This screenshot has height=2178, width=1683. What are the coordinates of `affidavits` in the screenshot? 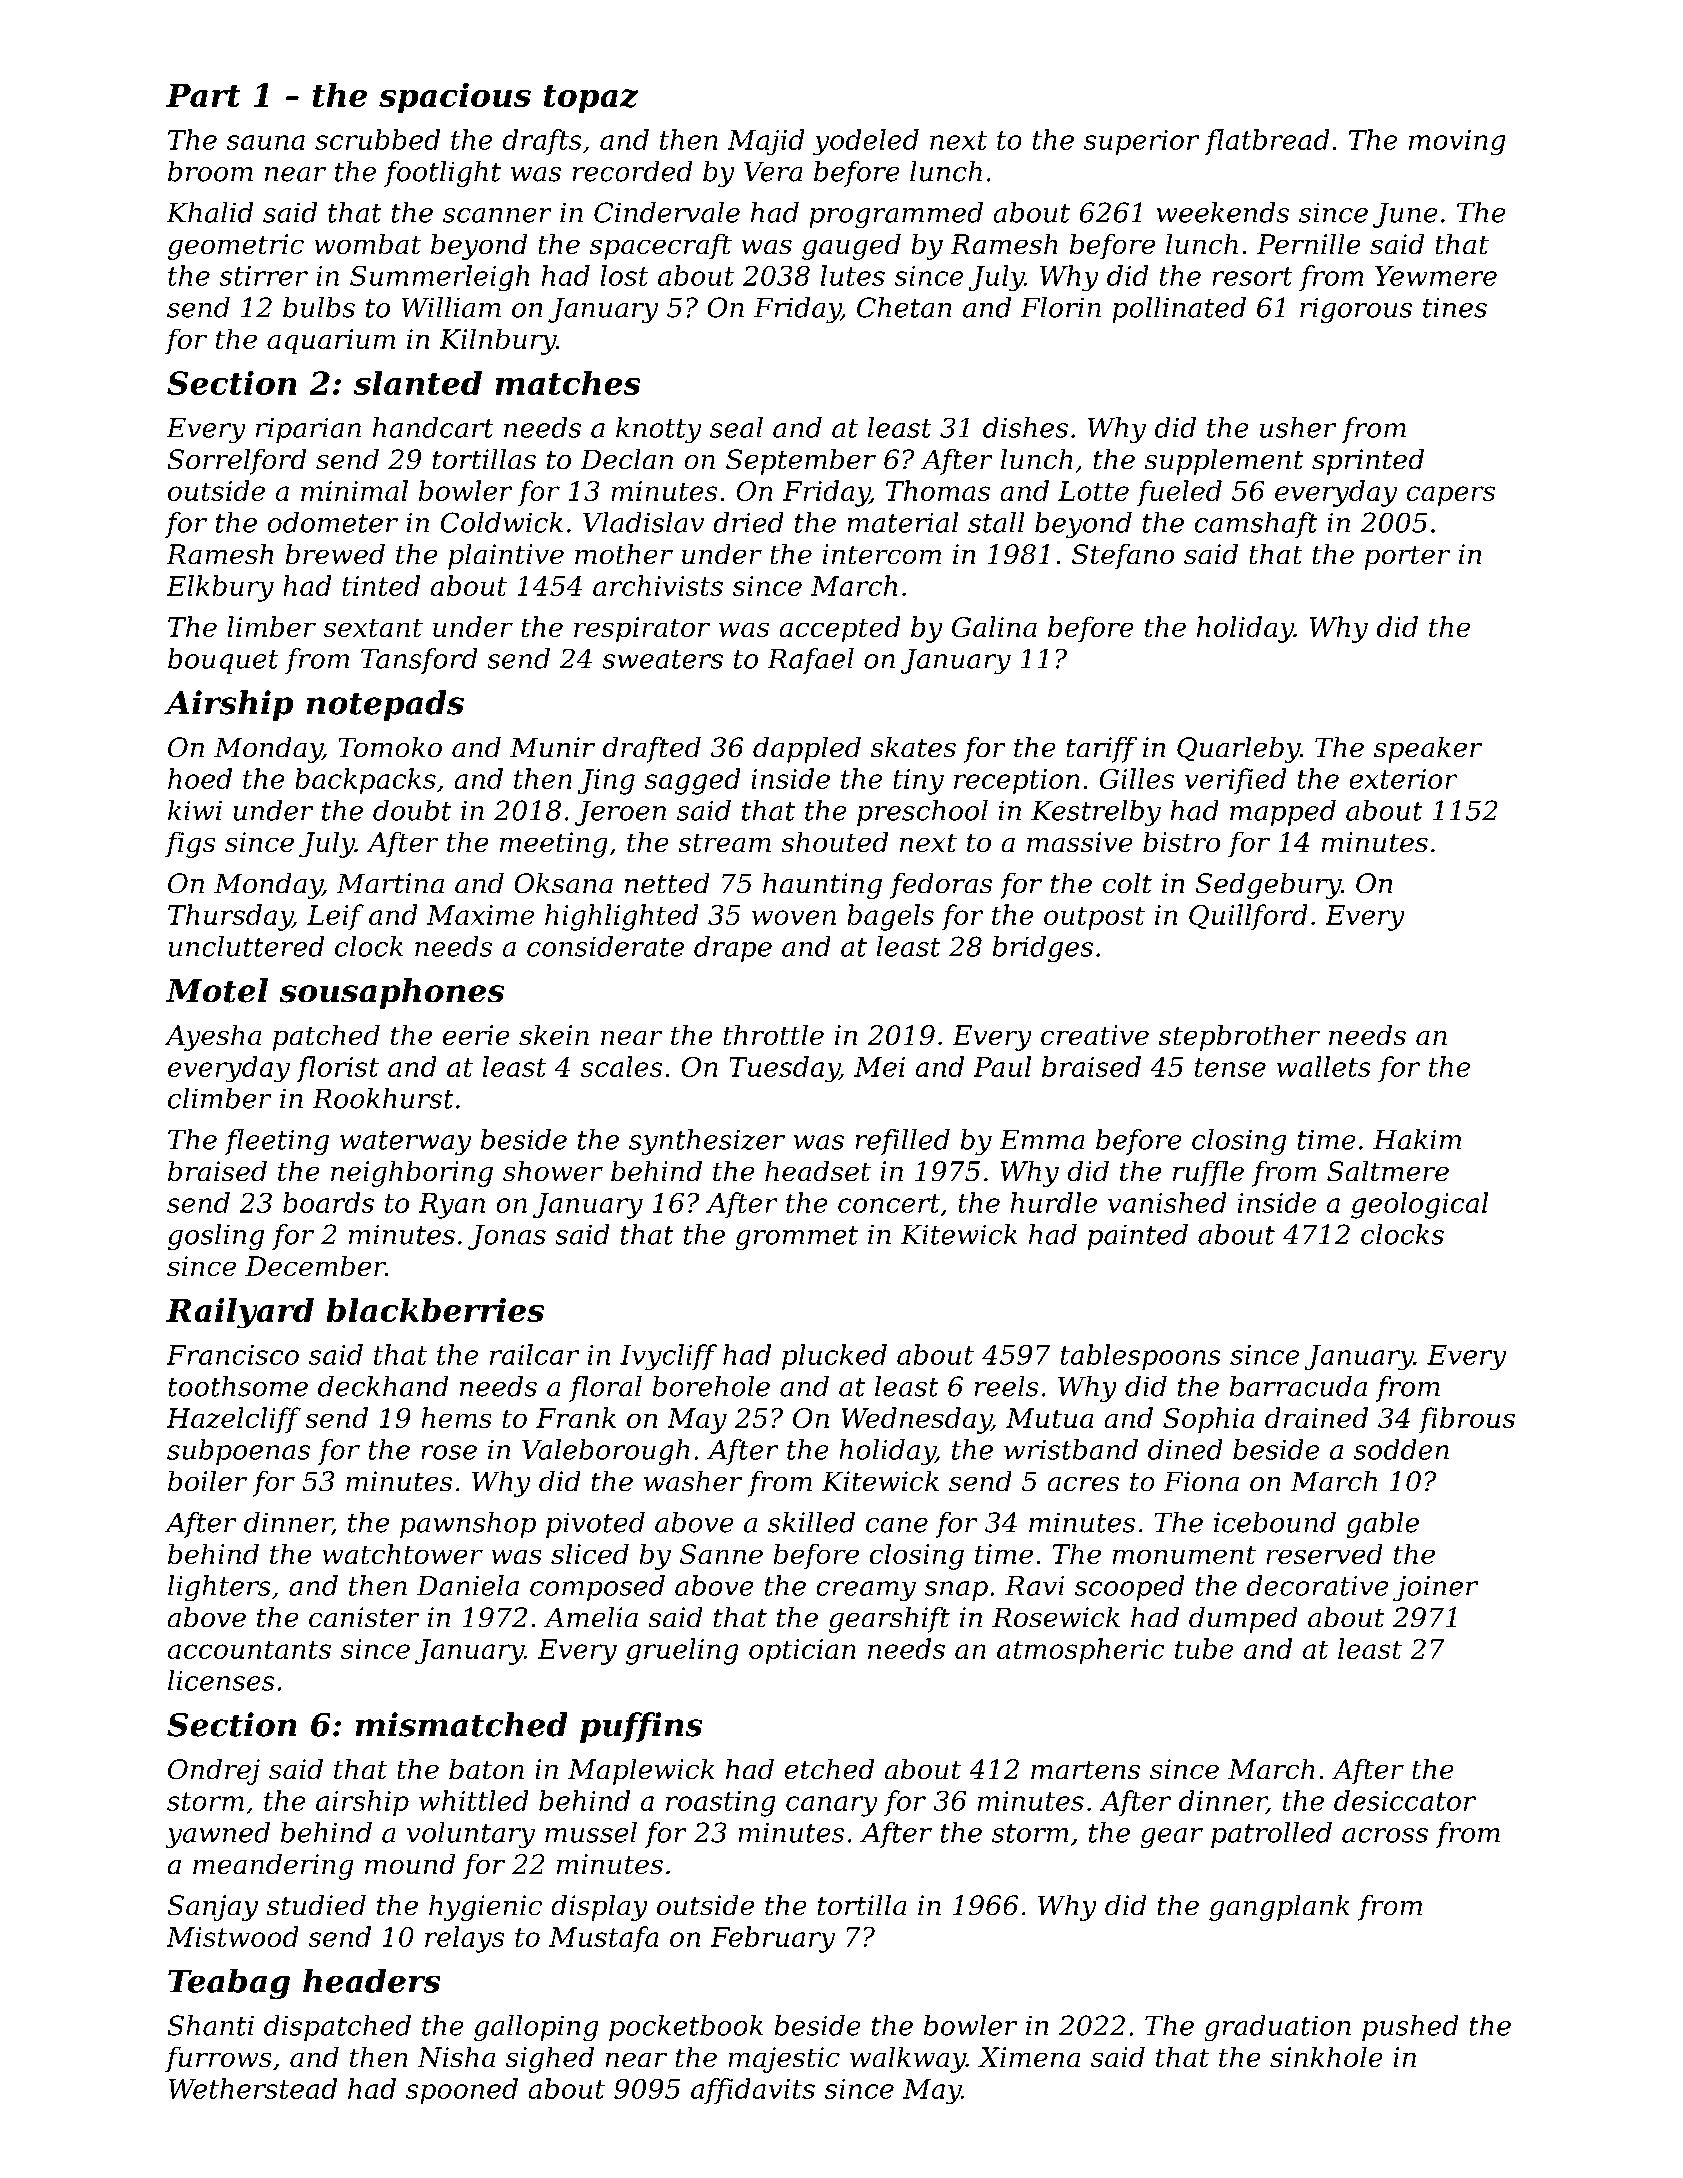 It's located at (753, 2091).
